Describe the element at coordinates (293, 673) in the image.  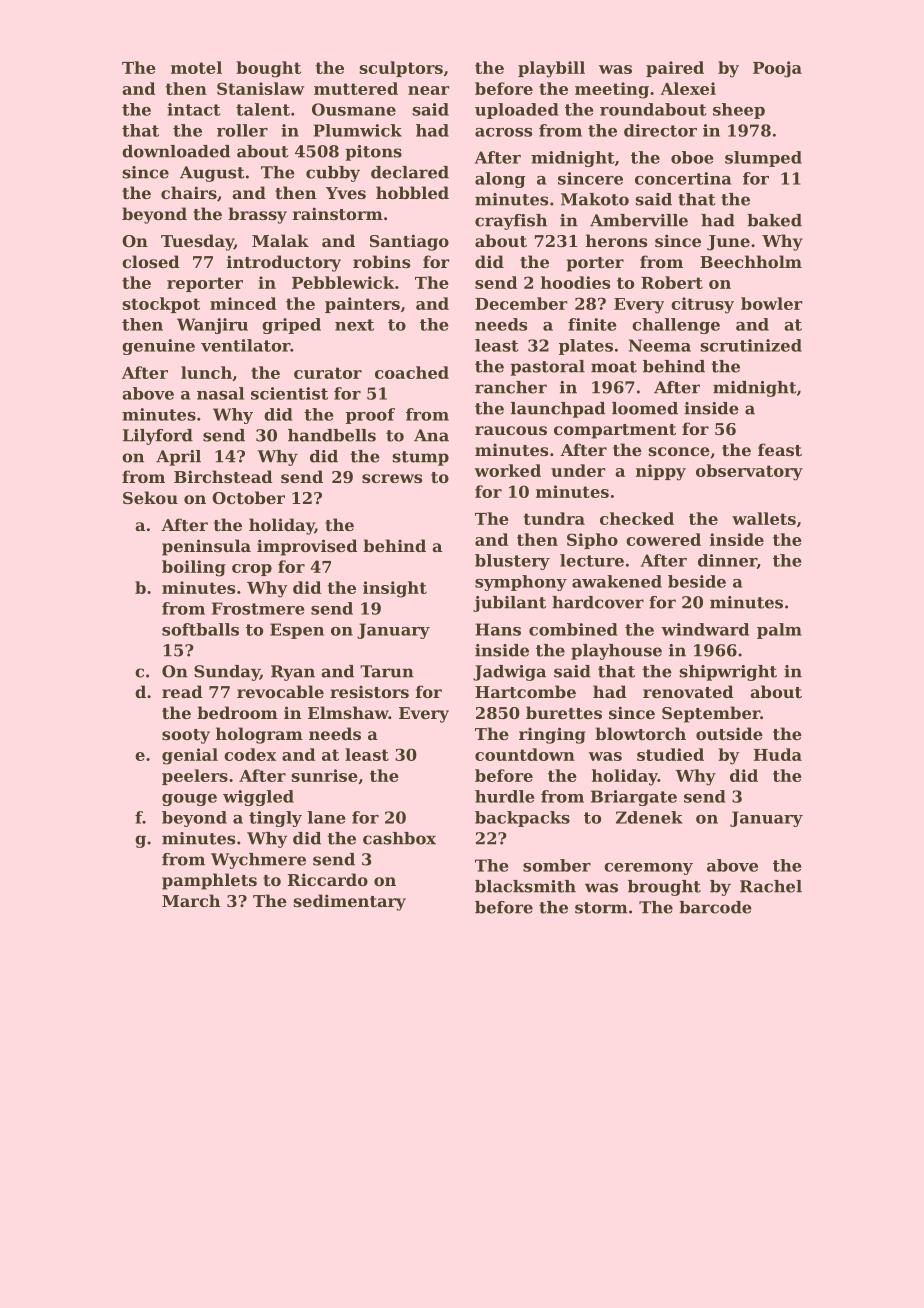
I see `Ryan` at that location.
